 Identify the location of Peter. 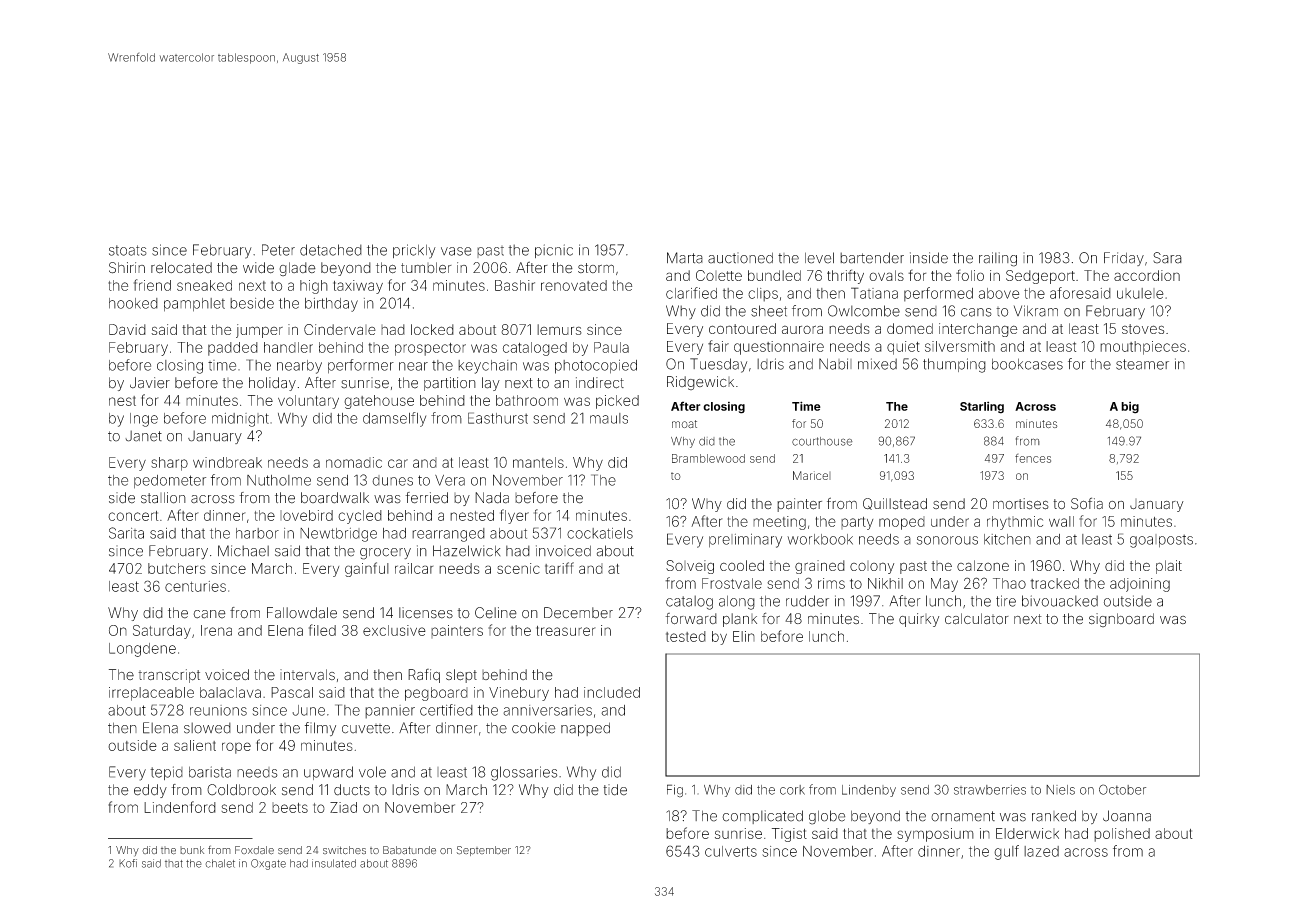
(278, 250).
